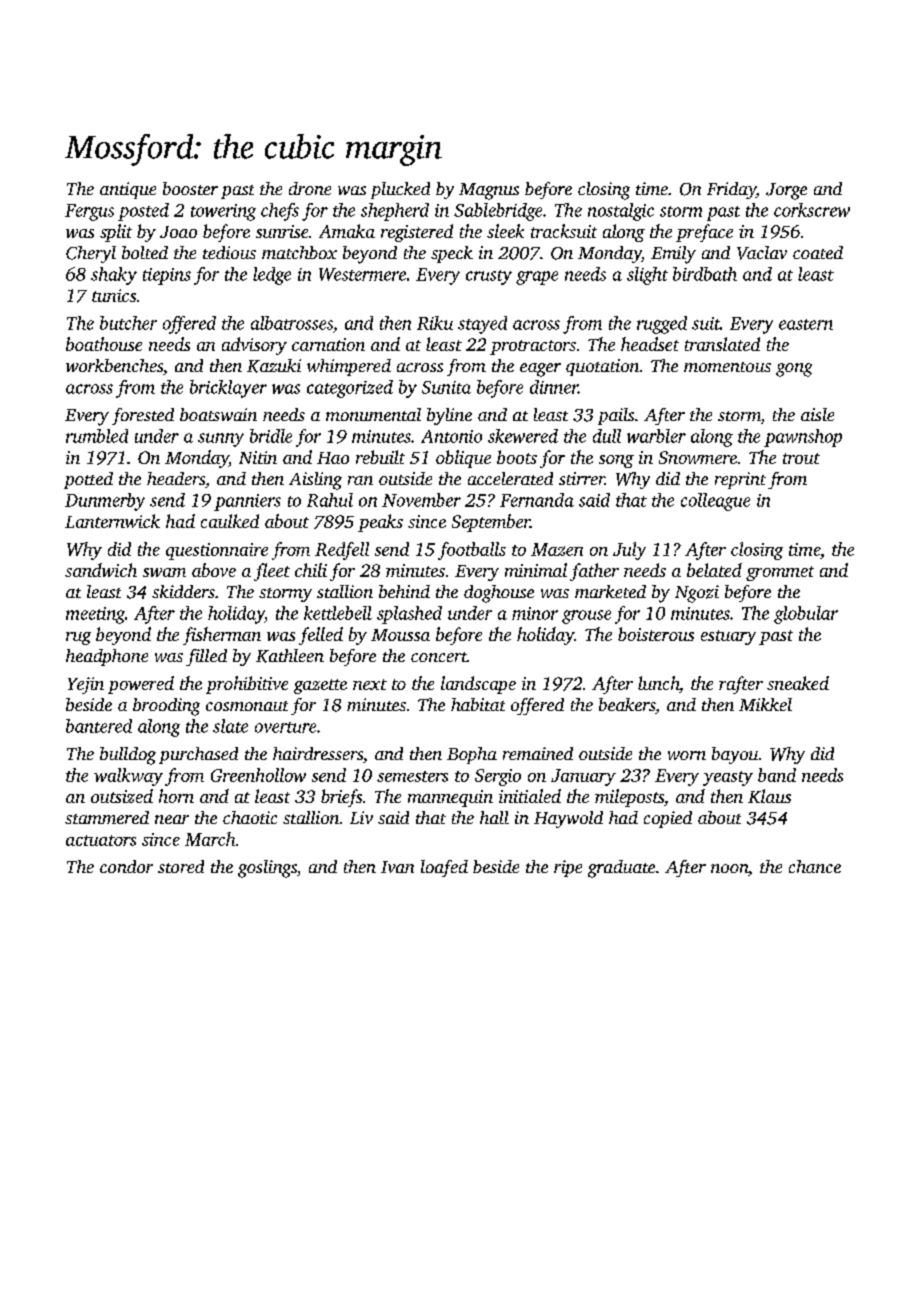  What do you see at coordinates (452, 254) in the screenshot?
I see `speck` at bounding box center [452, 254].
